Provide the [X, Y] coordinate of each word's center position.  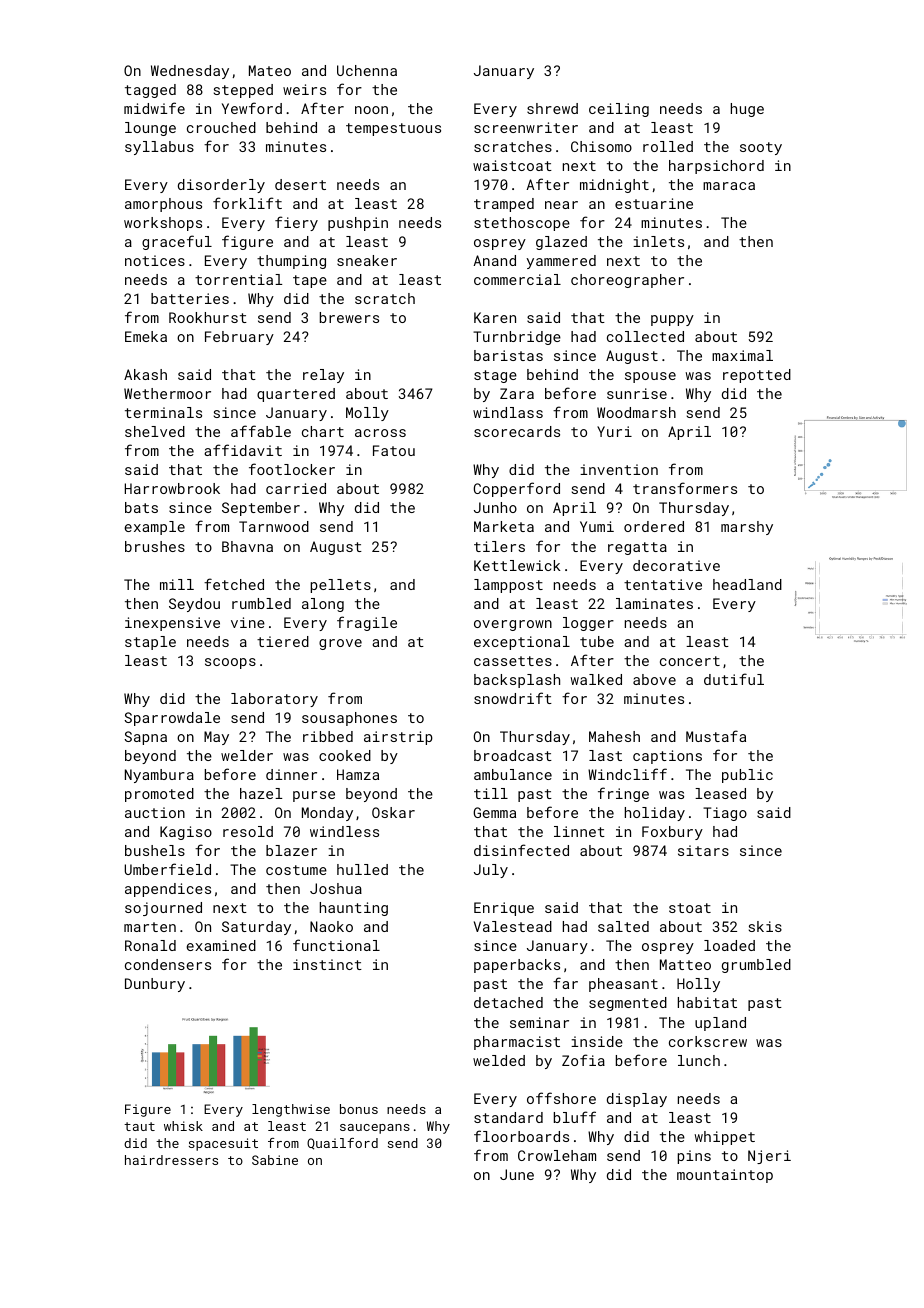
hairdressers [171, 1160]
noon [371, 110]
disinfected [521, 850]
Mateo [270, 70]
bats [141, 507]
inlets [658, 241]
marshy [747, 528]
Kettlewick [517, 565]
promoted [159, 795]
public [747, 776]
